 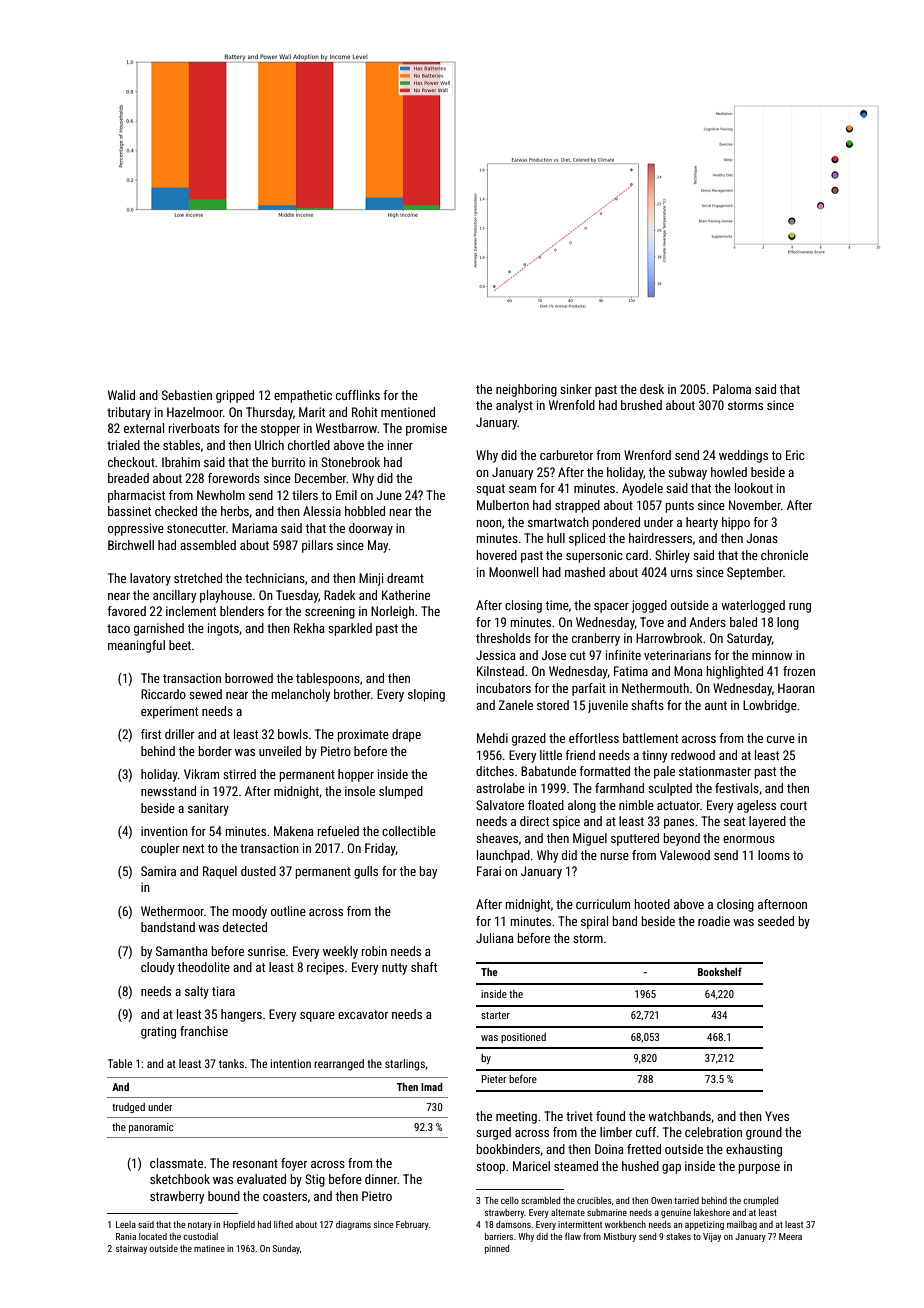 What do you see at coordinates (652, 389) in the screenshot?
I see `desk` at bounding box center [652, 389].
